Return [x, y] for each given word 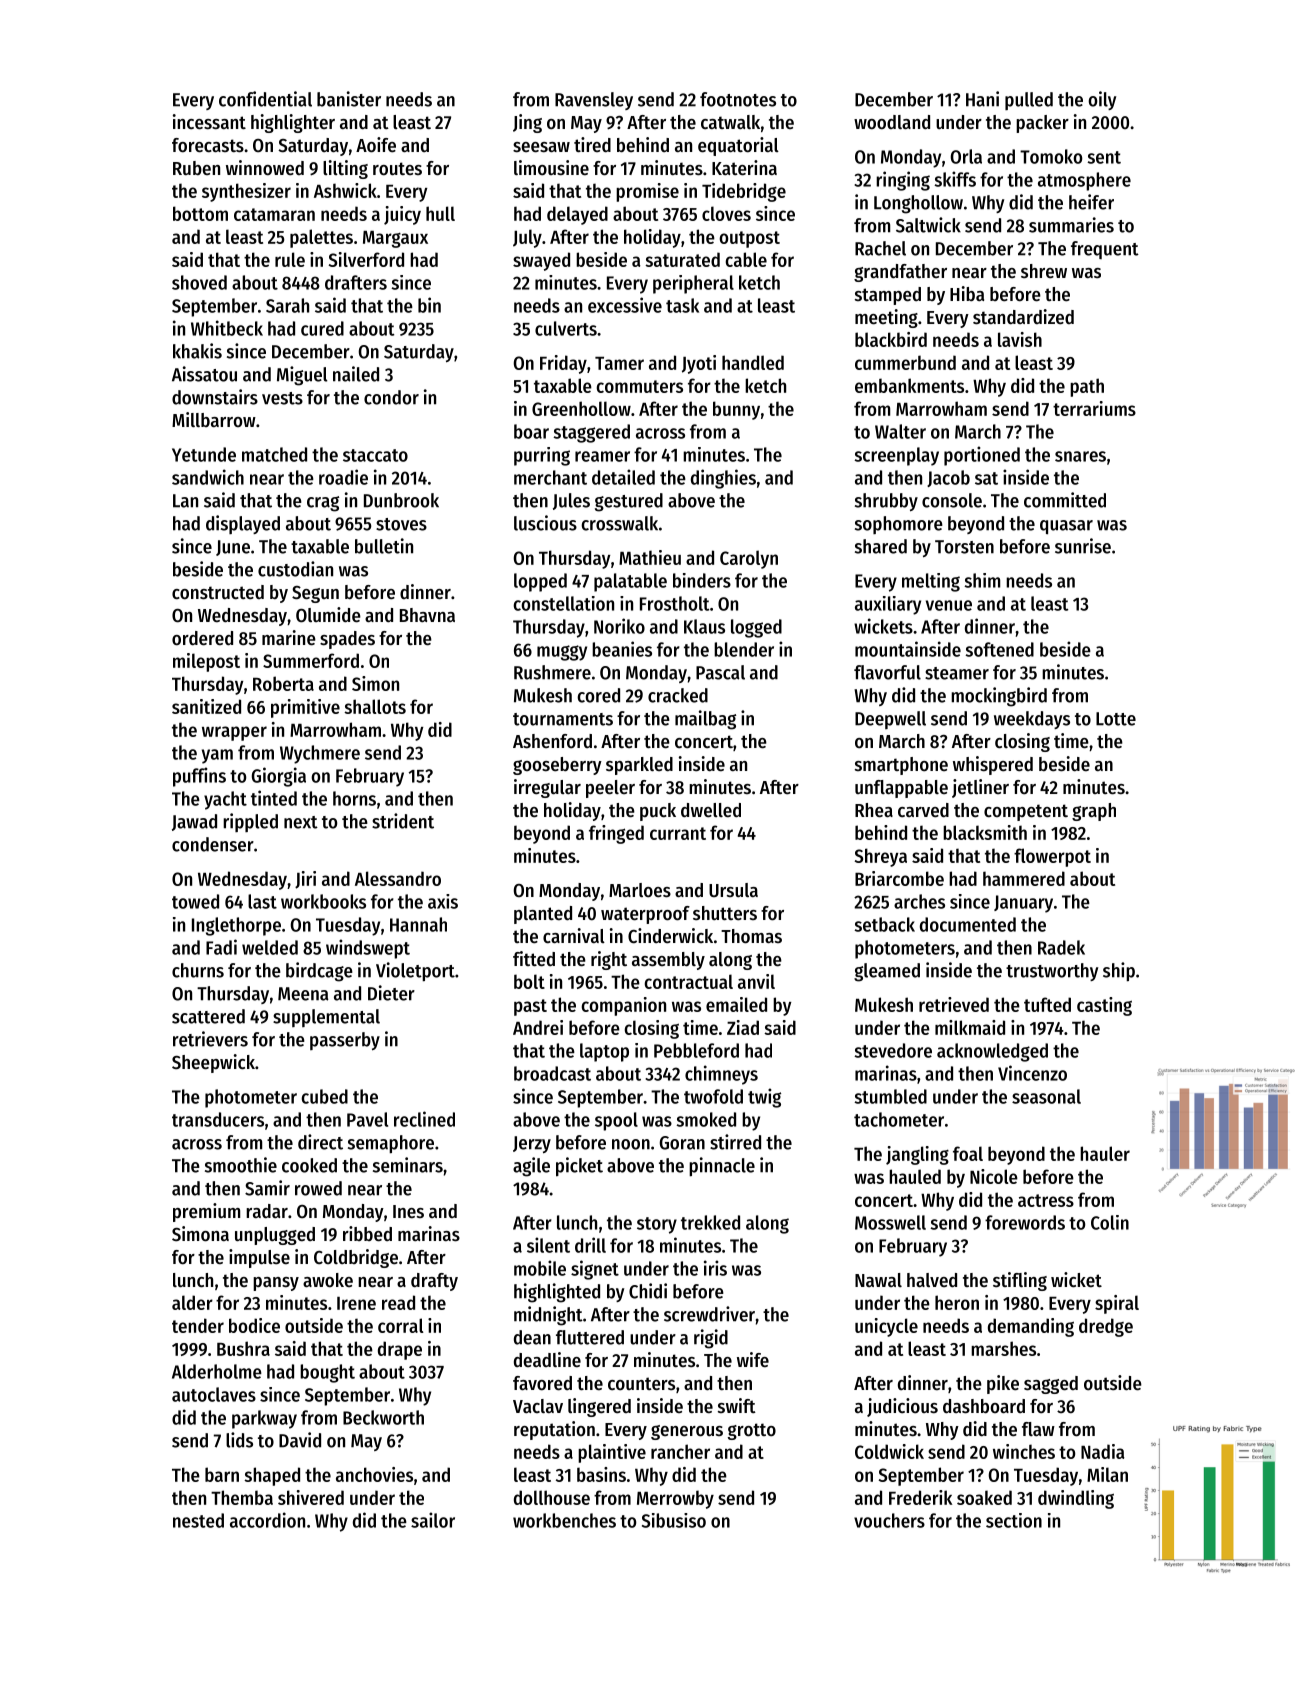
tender [198, 1325]
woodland [892, 122]
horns [354, 798]
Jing [527, 123]
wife [753, 1360]
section [1014, 1520]
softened [999, 649]
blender [744, 649]
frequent [1105, 250]
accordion [267, 1520]
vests [282, 398]
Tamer [619, 363]
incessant [209, 122]
